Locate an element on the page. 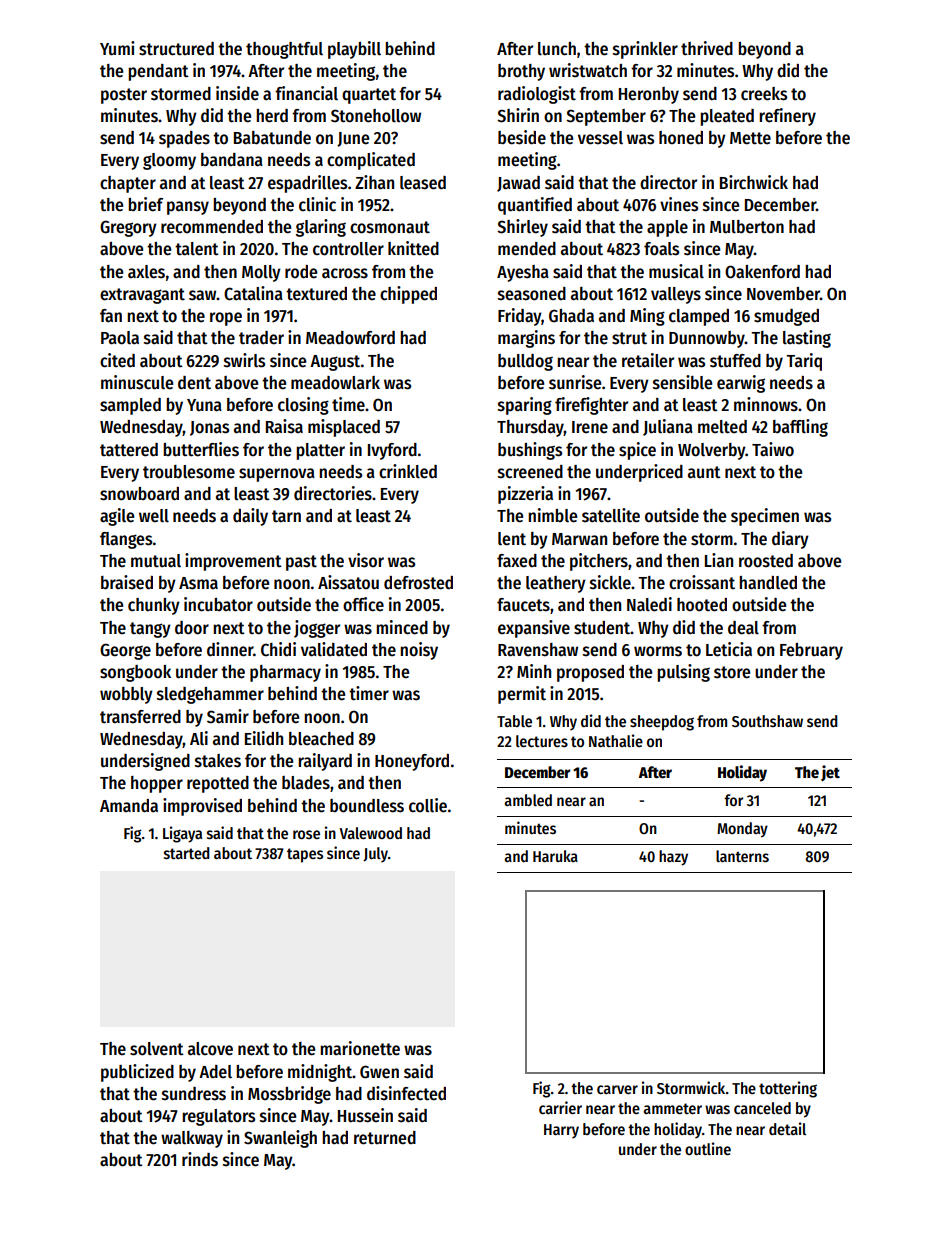 This page has width=952, height=1233. baffling is located at coordinates (800, 428).
